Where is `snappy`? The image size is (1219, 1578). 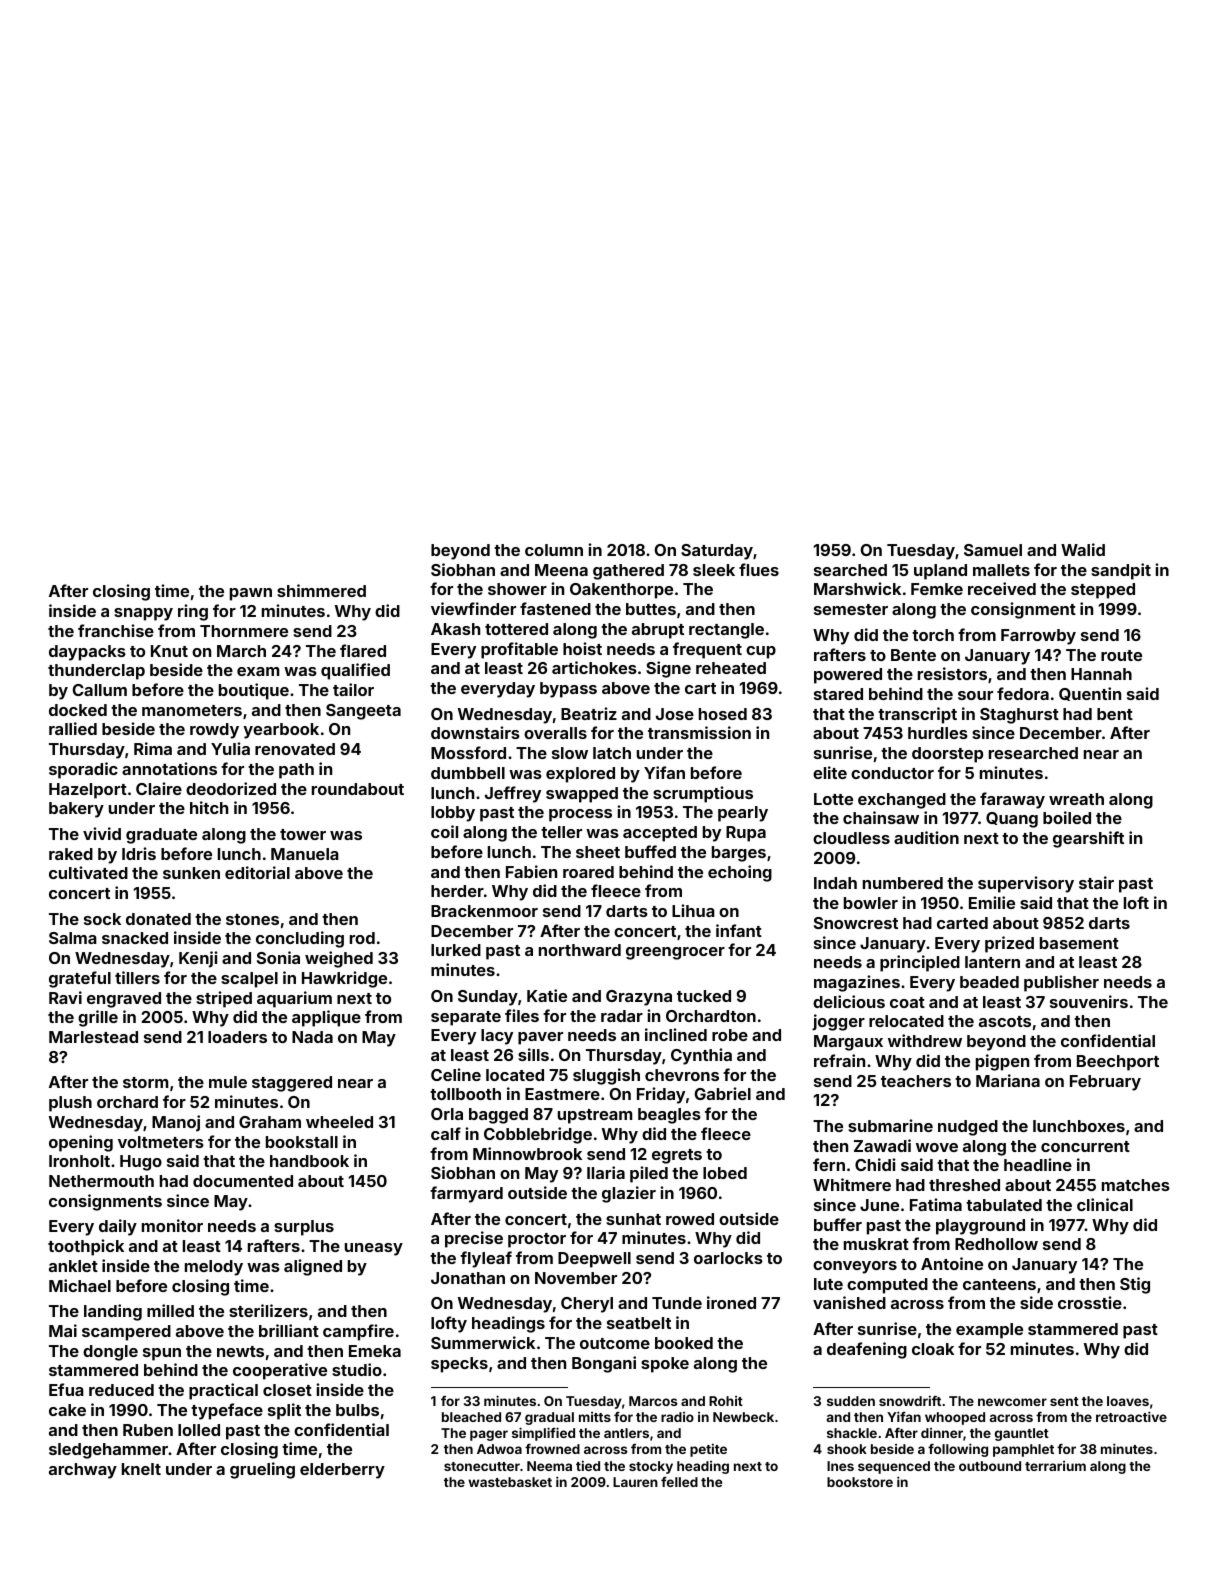 snappy is located at coordinates (143, 614).
